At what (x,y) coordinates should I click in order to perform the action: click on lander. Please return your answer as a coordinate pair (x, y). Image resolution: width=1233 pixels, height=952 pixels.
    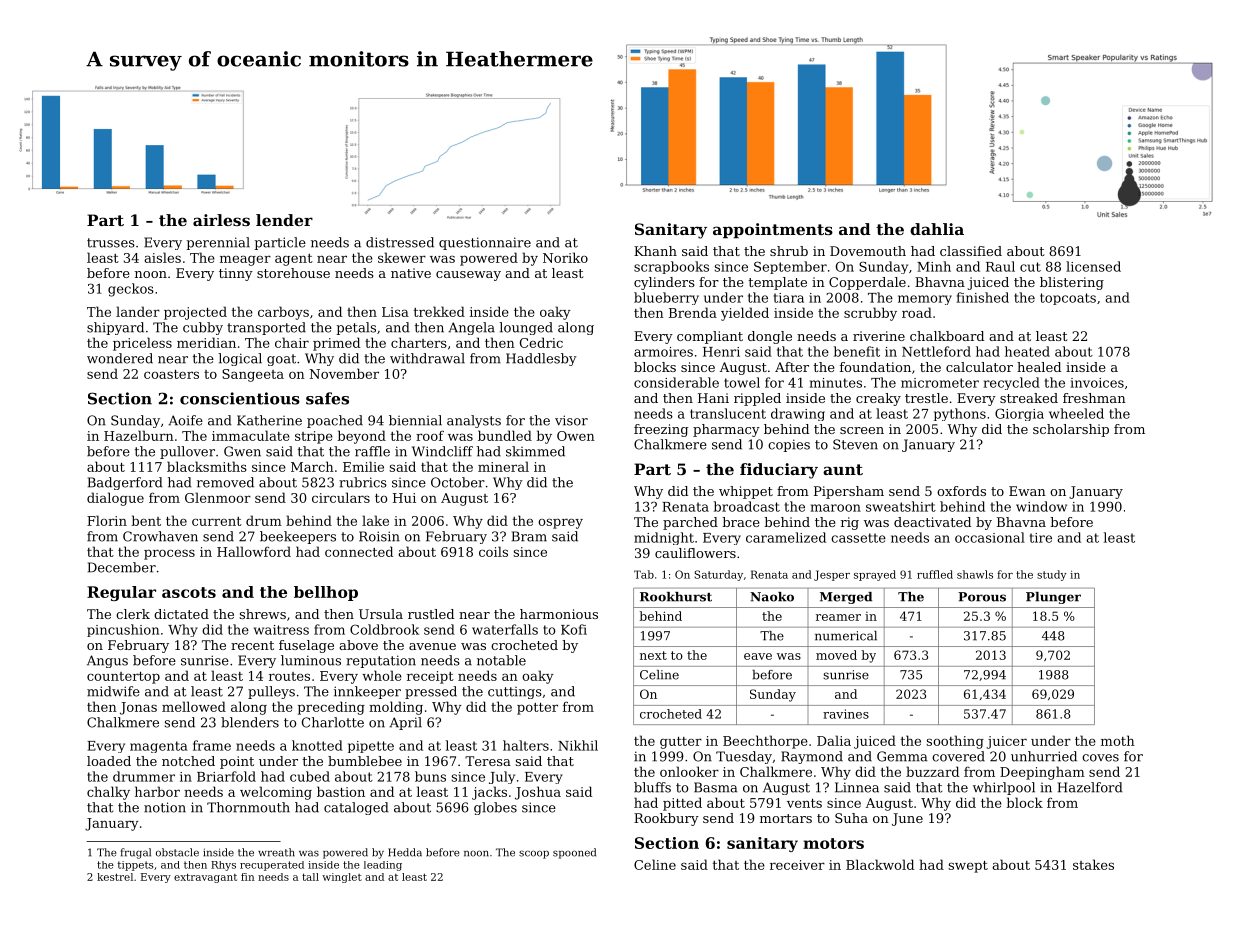
    Looking at the image, I should click on (138, 311).
